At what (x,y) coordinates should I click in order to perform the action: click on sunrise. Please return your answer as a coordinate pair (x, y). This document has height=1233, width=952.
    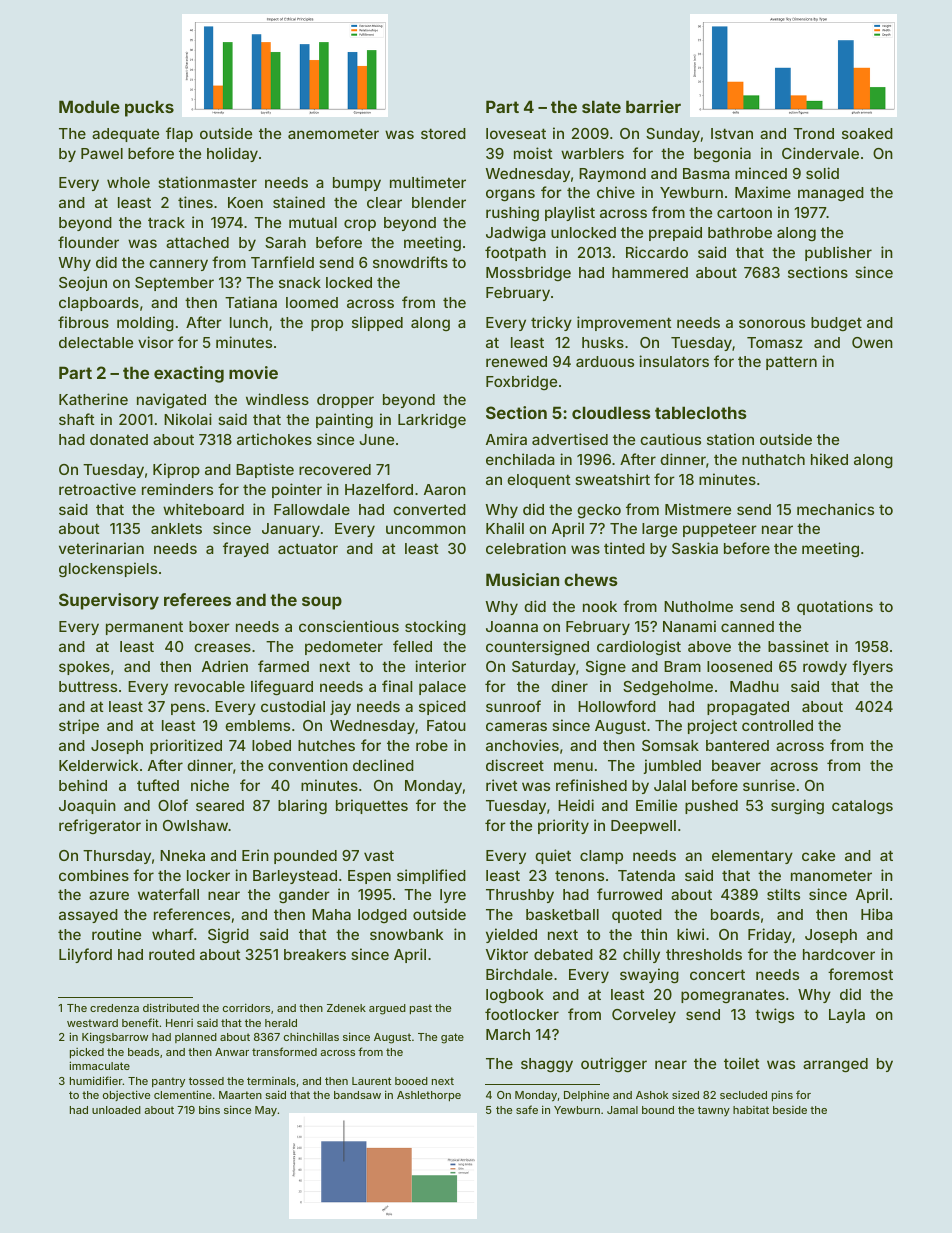
    Looking at the image, I should click on (769, 785).
